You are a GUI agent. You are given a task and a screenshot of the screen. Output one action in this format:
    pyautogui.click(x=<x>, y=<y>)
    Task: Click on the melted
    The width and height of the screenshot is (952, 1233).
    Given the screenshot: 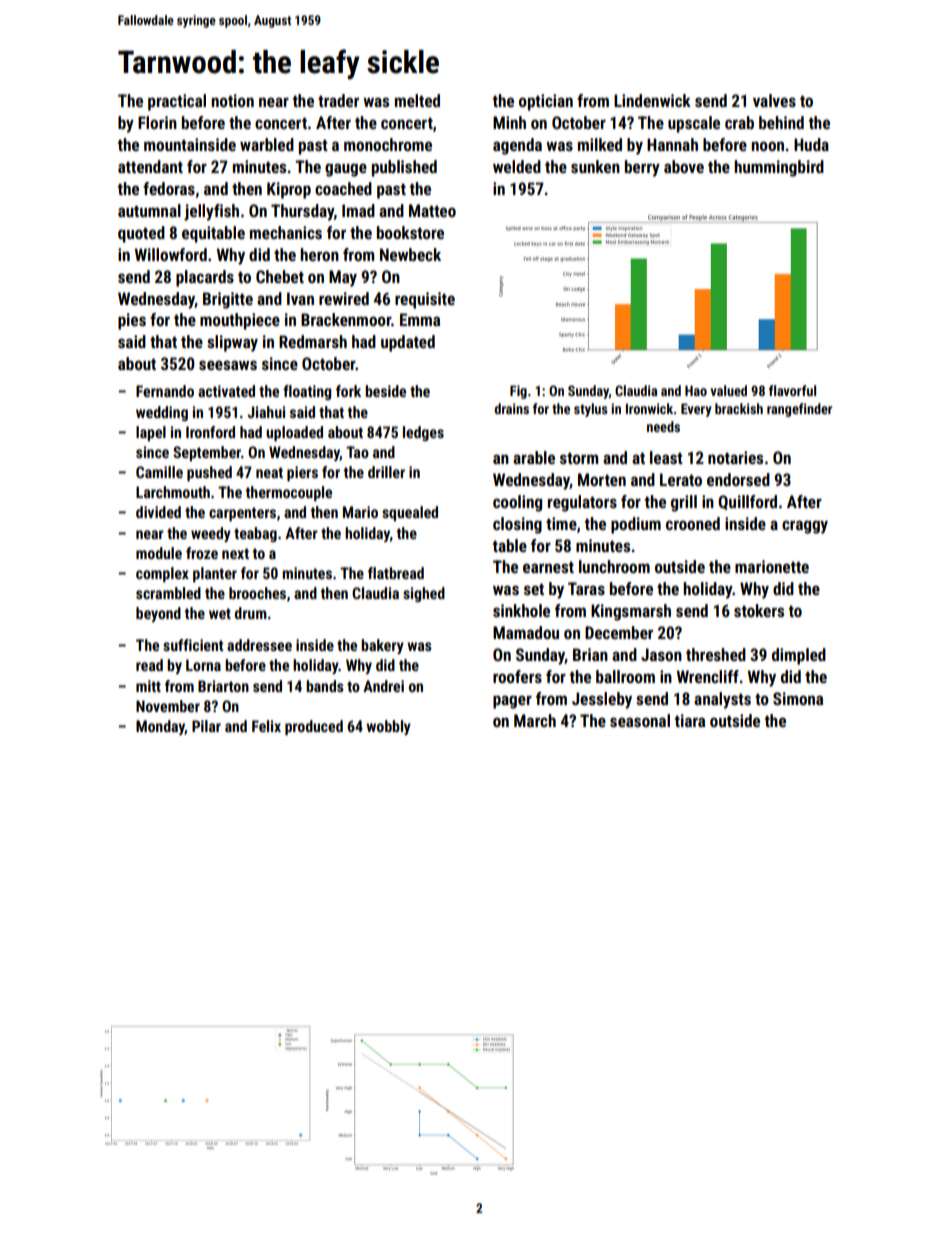 What is the action you would take?
    pyautogui.click(x=417, y=100)
